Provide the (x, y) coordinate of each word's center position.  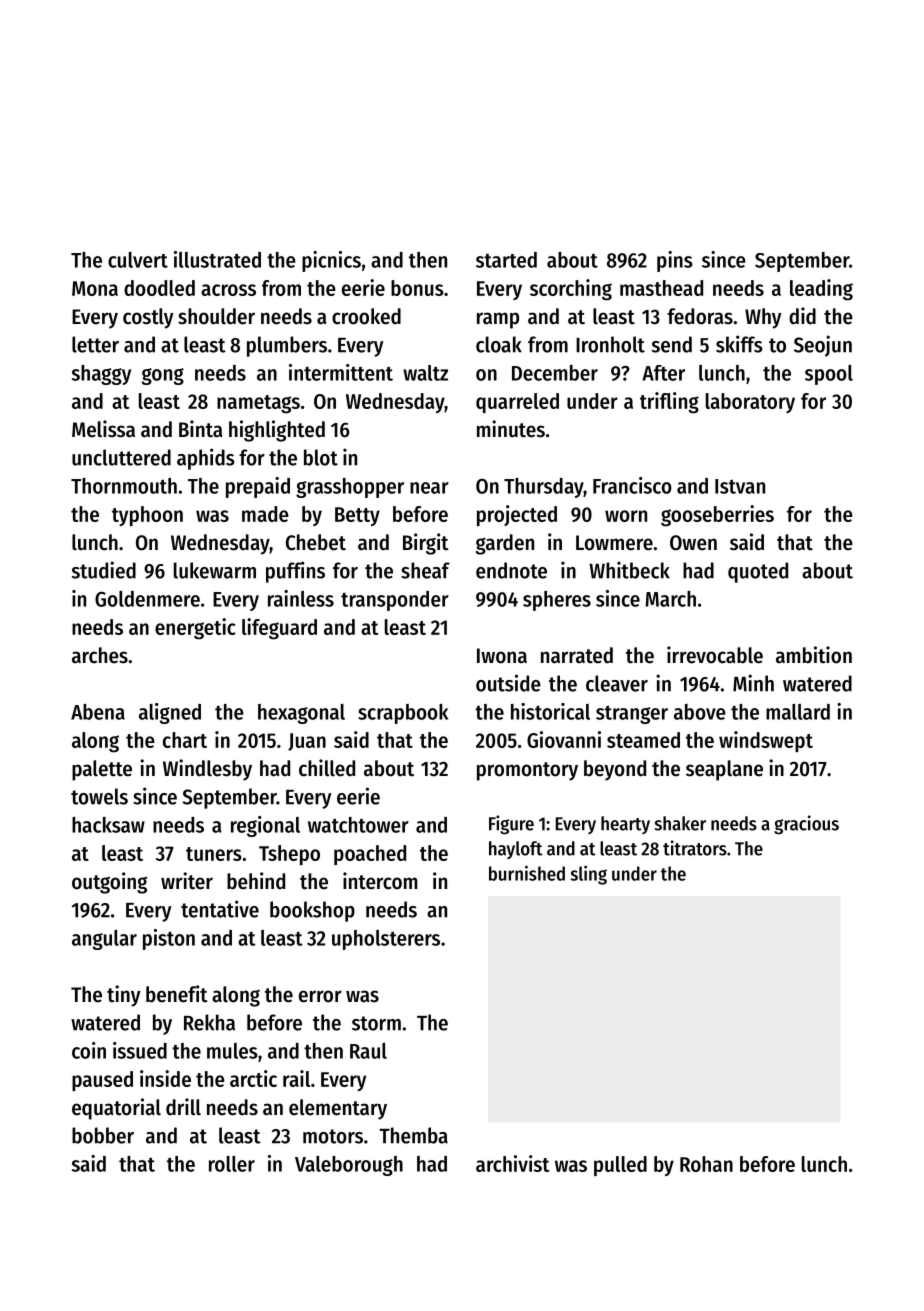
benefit (177, 994)
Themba (413, 1135)
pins (675, 261)
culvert (138, 260)
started (506, 260)
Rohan (706, 1164)
